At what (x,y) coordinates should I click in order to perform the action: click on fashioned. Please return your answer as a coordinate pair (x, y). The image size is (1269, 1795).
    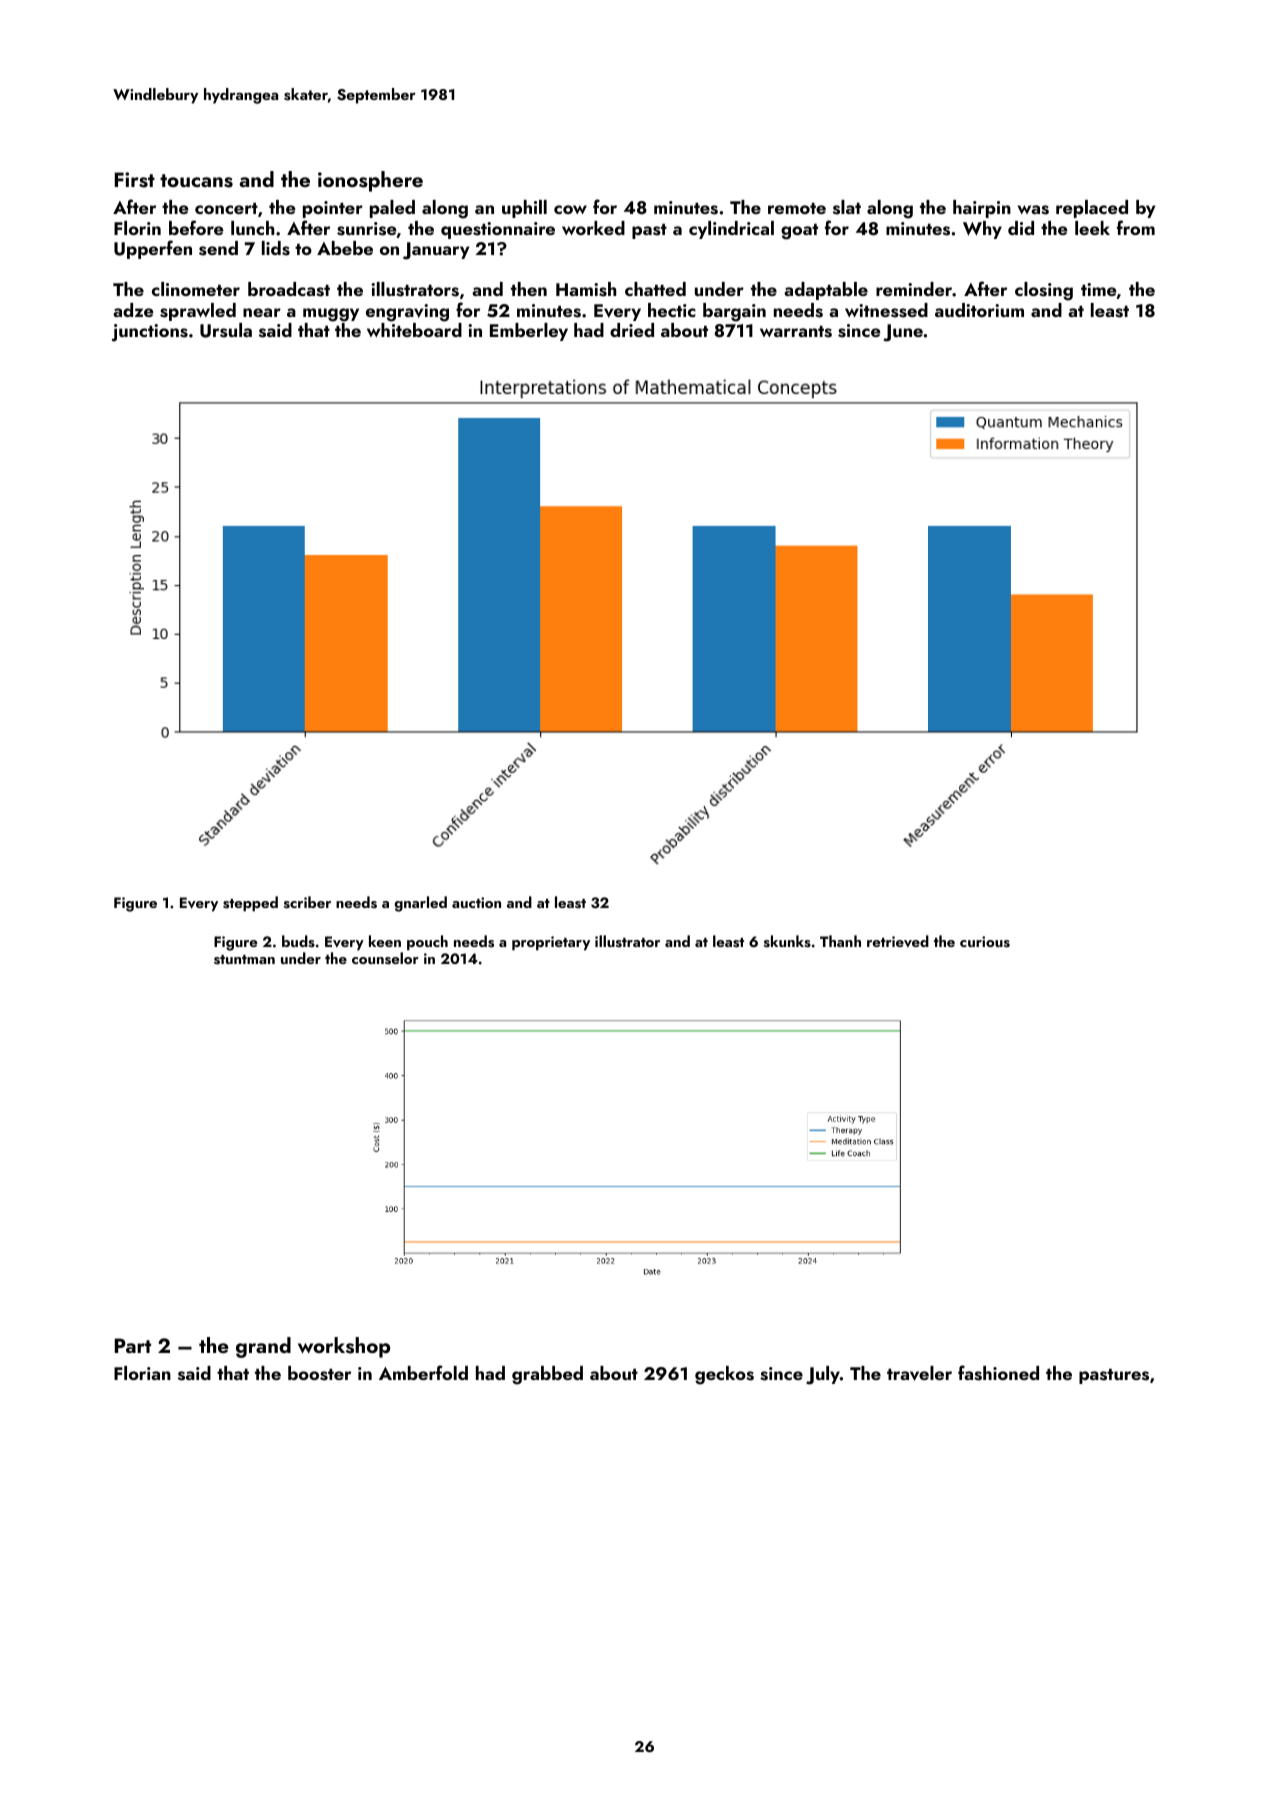
    Looking at the image, I should click on (998, 1373).
